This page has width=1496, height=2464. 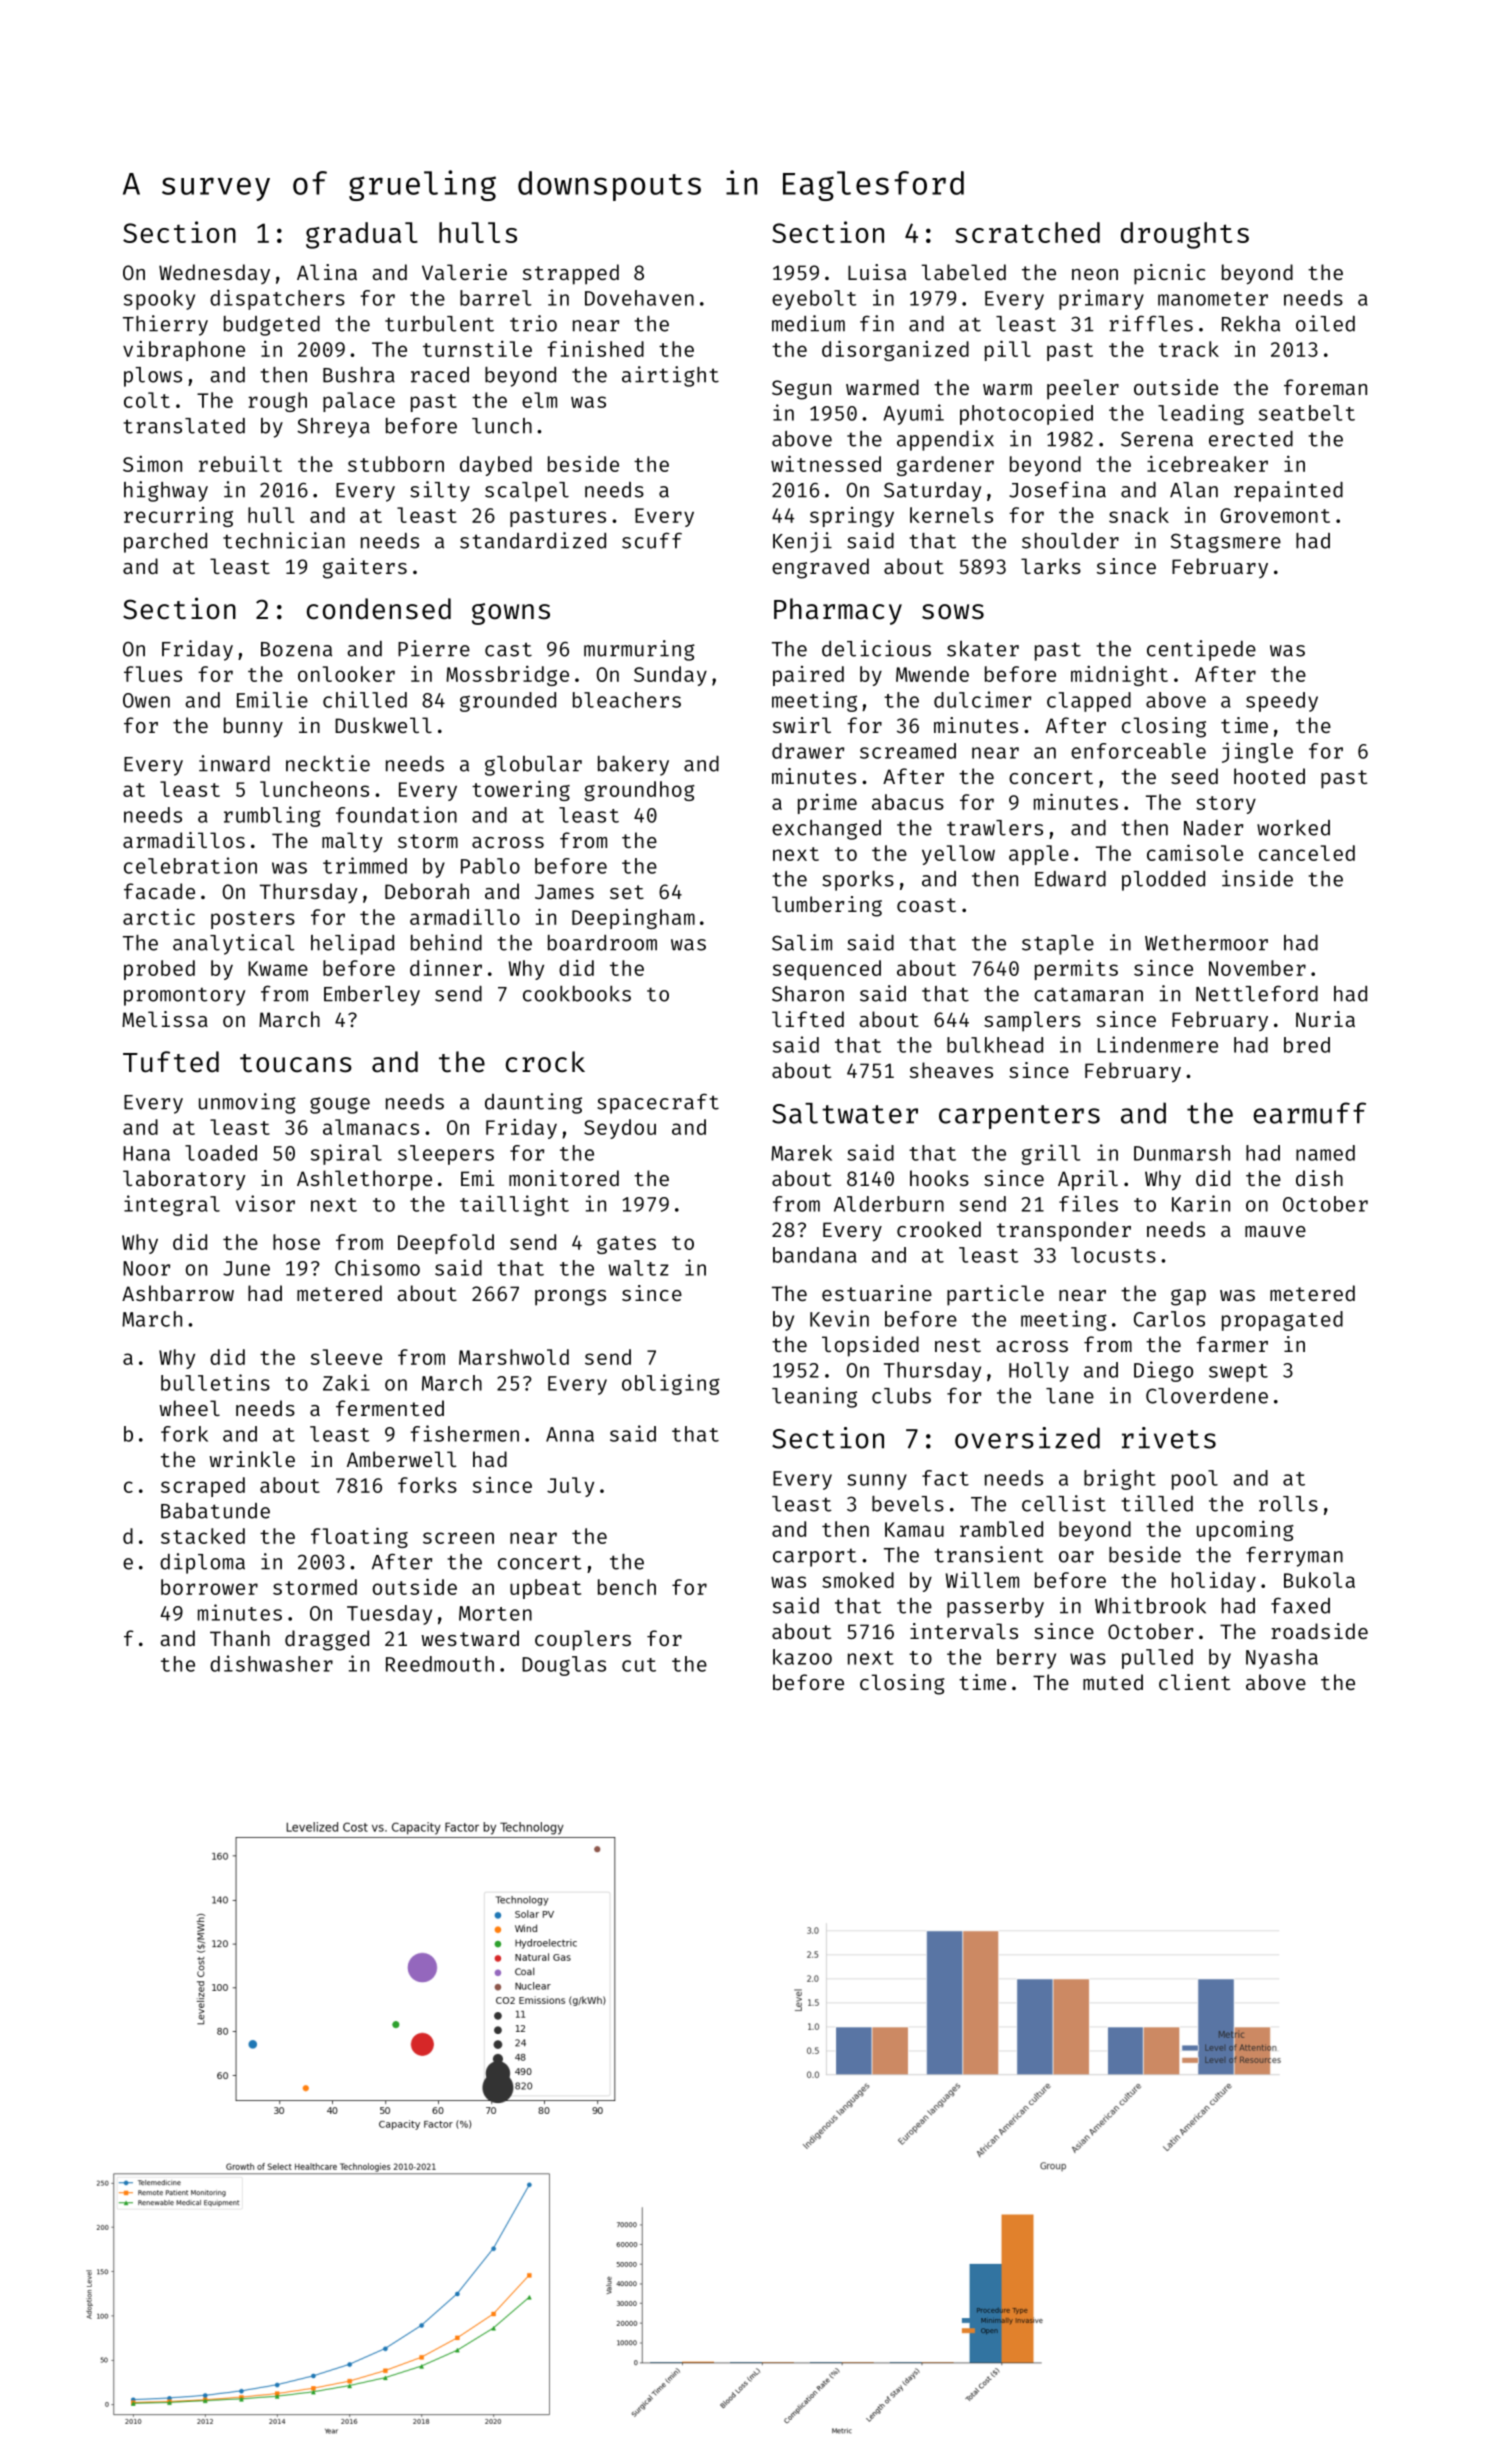 What do you see at coordinates (814, 1397) in the page?
I see `leaning` at bounding box center [814, 1397].
